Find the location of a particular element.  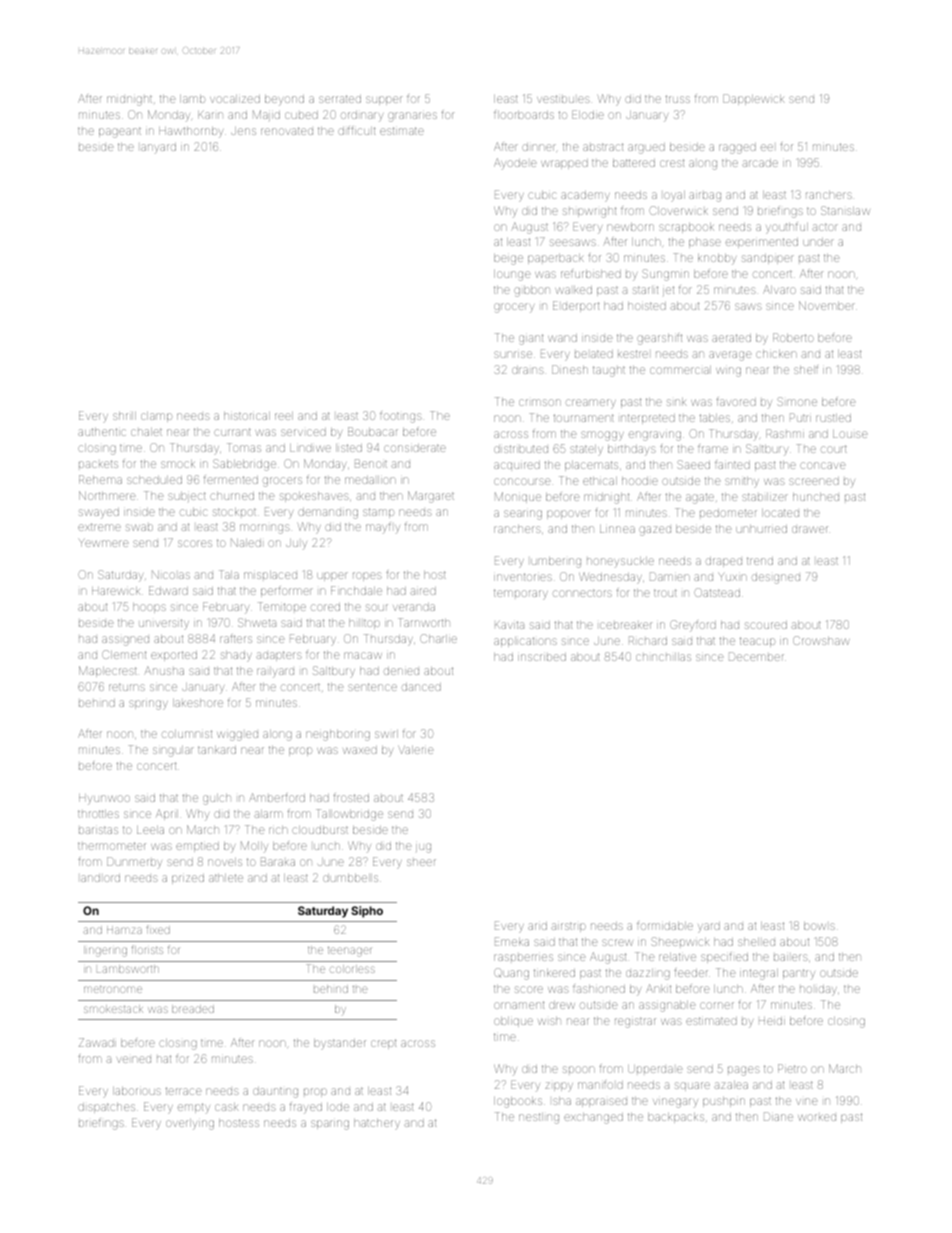

overlying is located at coordinates (190, 1124).
